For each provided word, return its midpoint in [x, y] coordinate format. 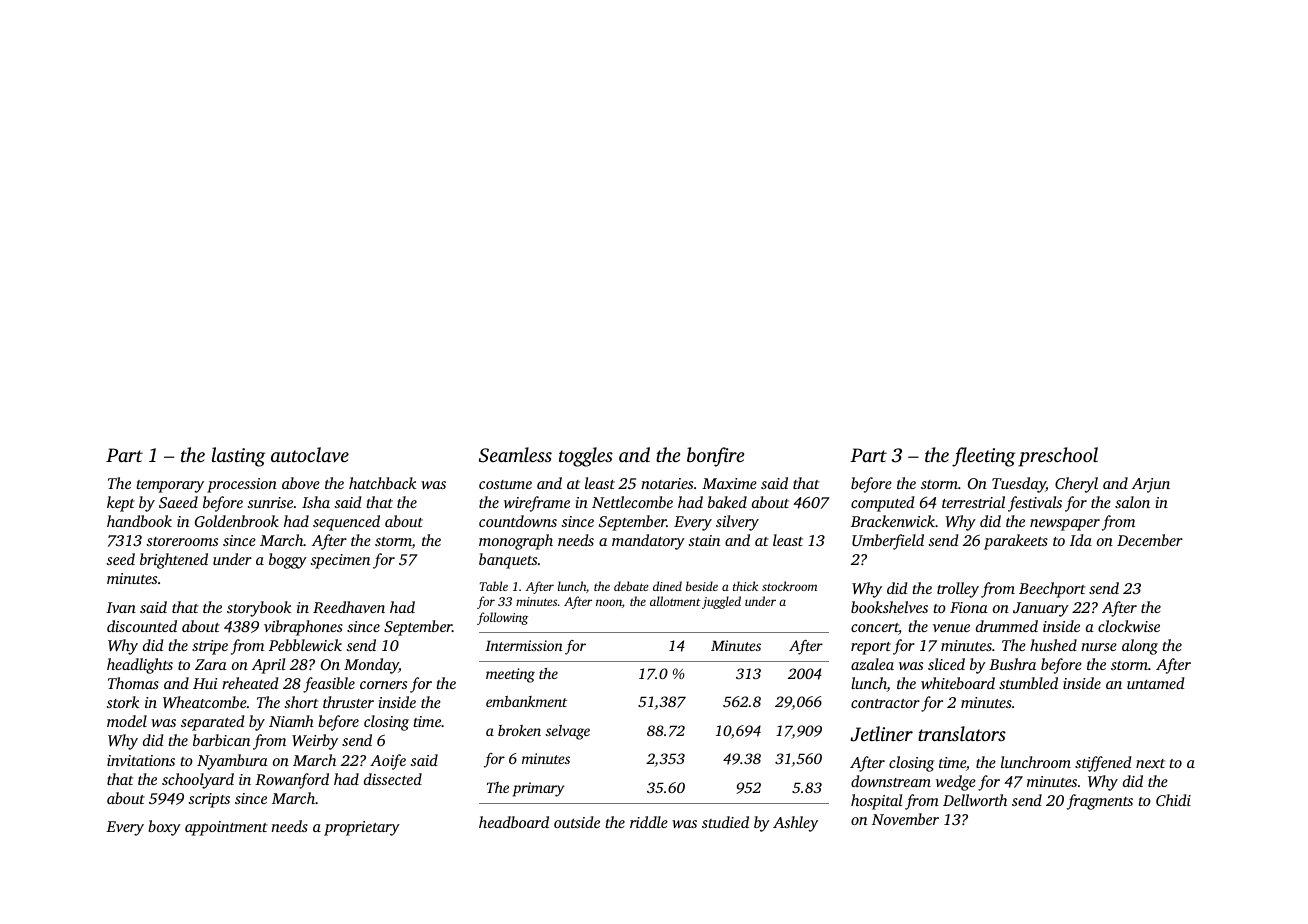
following [502, 618]
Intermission [524, 645]
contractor [885, 703]
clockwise [1129, 626]
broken [519, 730]
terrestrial [973, 502]
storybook [259, 609]
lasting [239, 457]
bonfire [715, 457]
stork [122, 702]
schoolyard [198, 781]
